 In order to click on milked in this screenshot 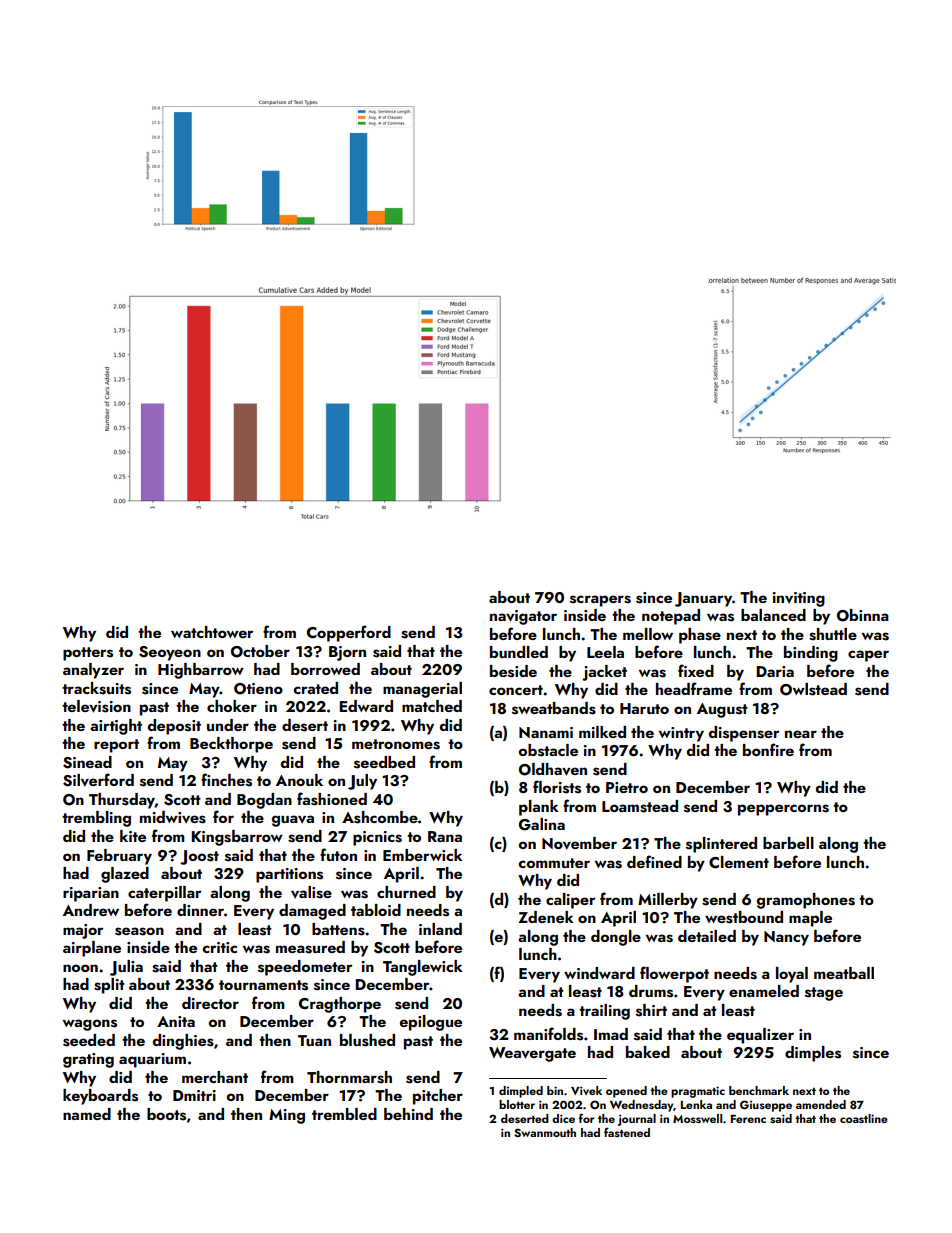, I will do `click(602, 732)`.
